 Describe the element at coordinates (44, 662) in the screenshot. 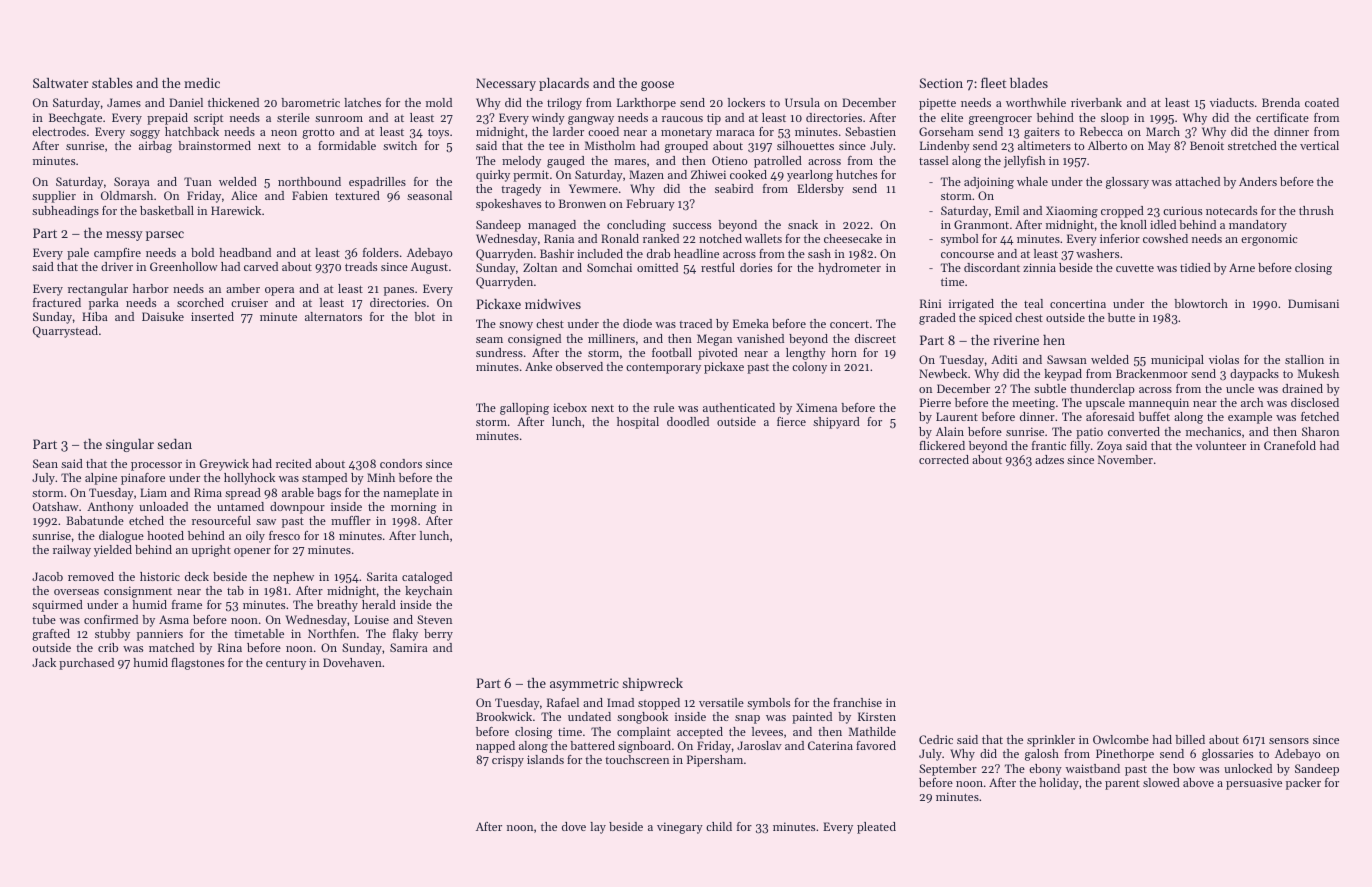

I see `Jack` at that location.
